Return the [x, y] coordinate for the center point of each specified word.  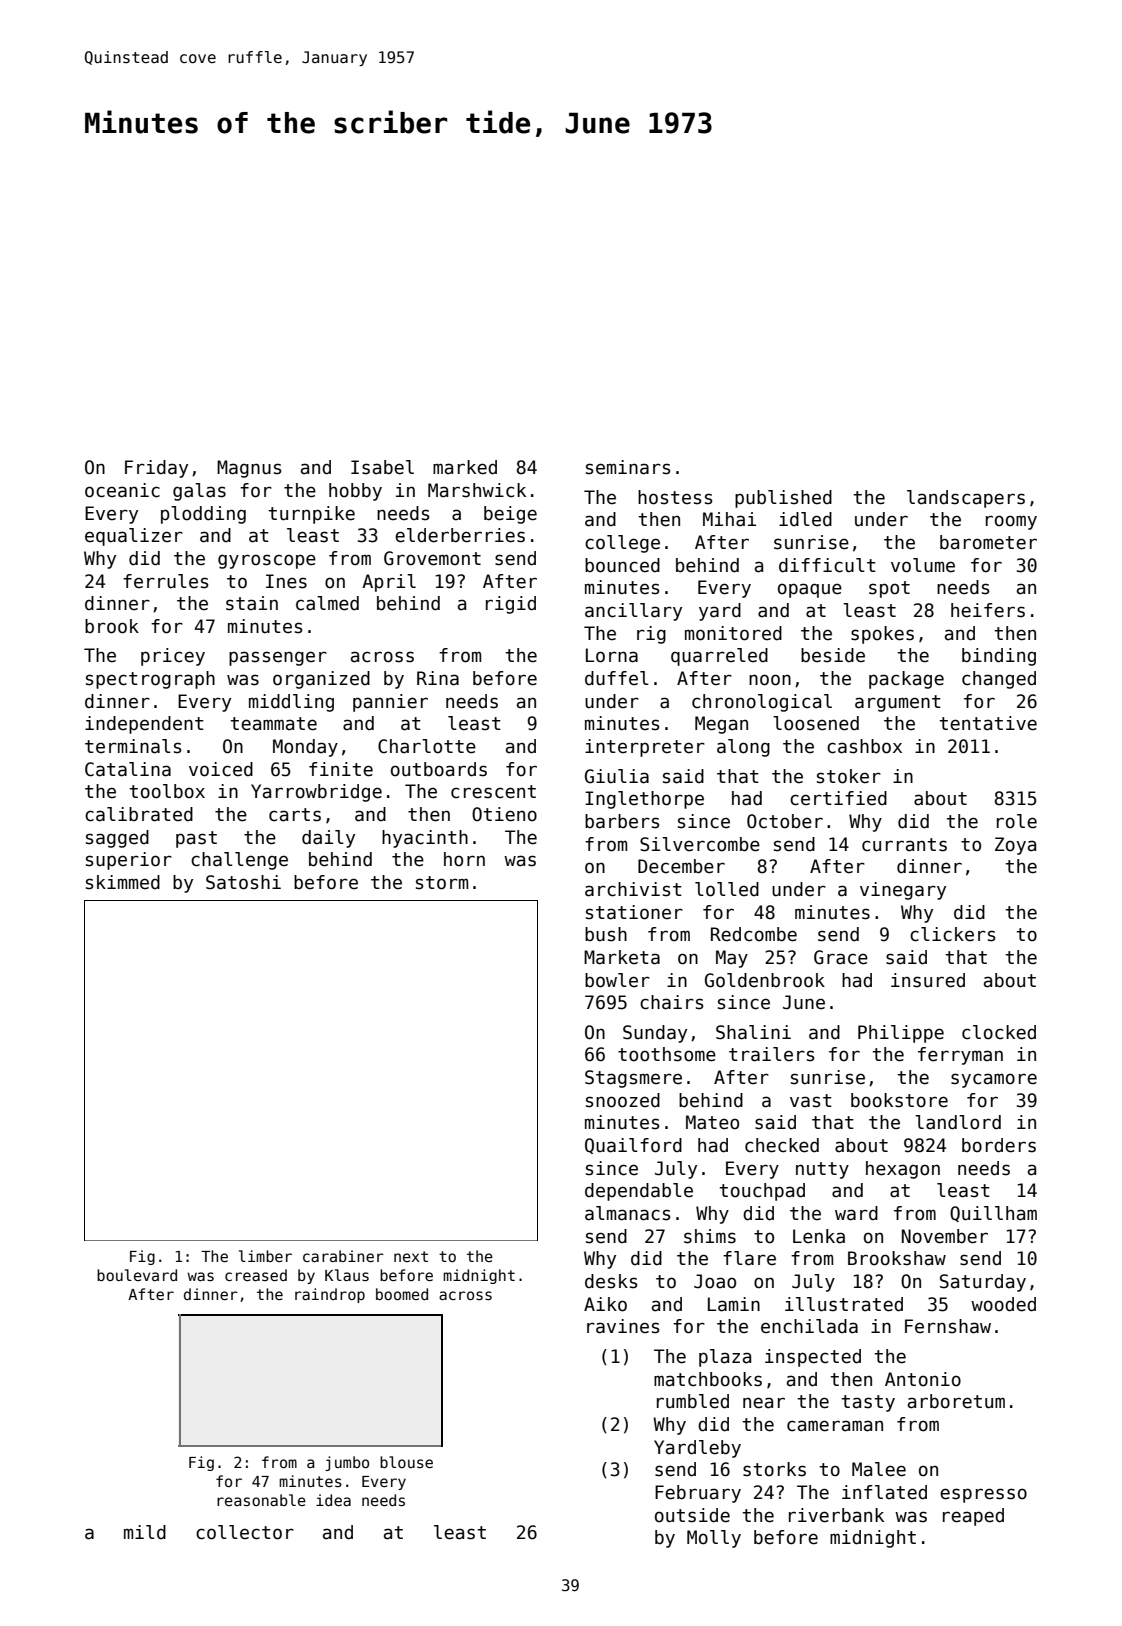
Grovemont [432, 558]
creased [256, 1275]
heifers [988, 610]
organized [321, 680]
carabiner [343, 1256]
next [411, 1256]
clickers [952, 934]
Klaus [347, 1275]
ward [856, 1213]
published [783, 499]
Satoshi [243, 882]
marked [465, 467]
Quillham [993, 1214]
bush [606, 934]
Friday [156, 469]
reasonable [261, 1500]
